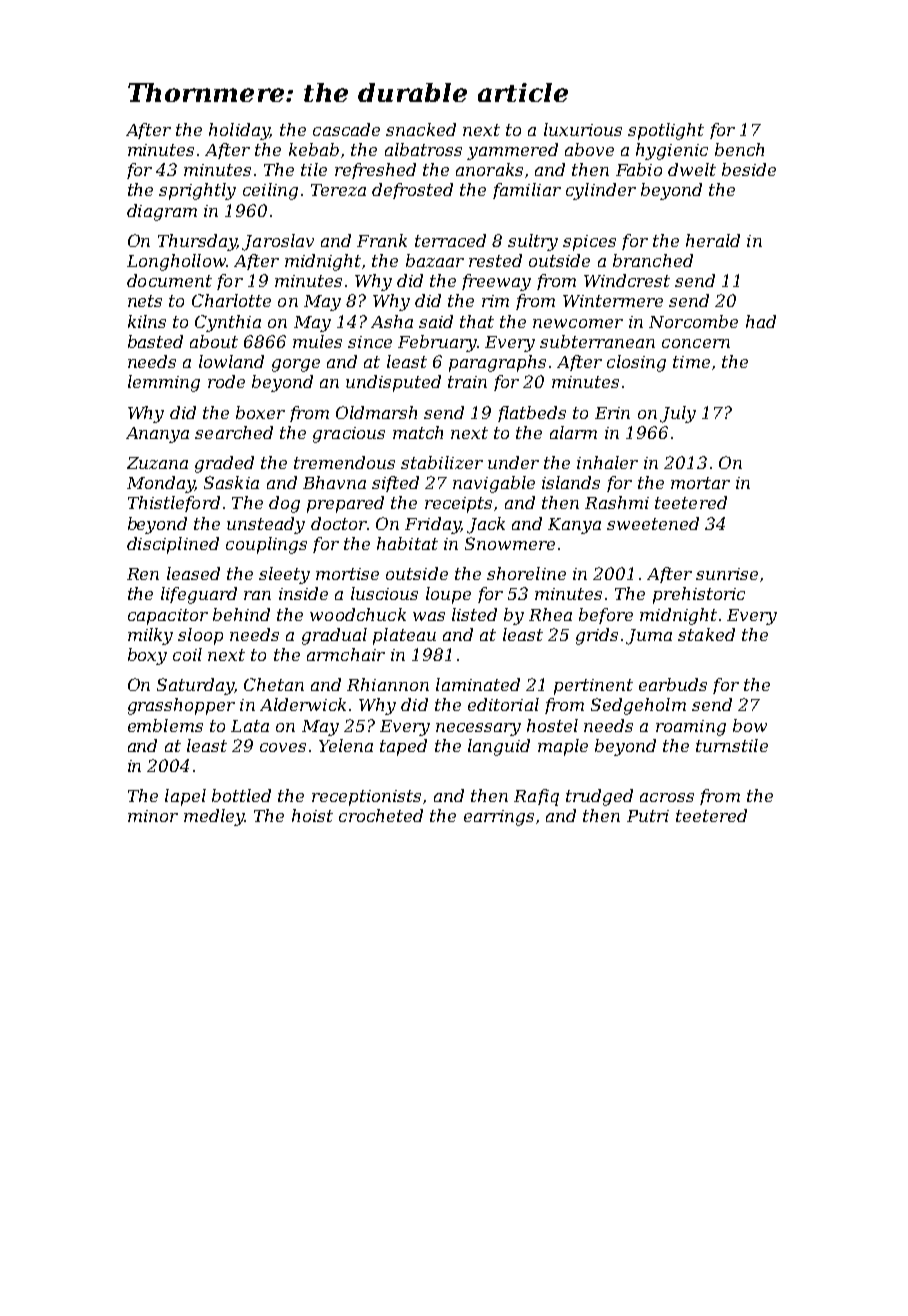 The width and height of the screenshot is (908, 1316). Describe the element at coordinates (727, 574) in the screenshot. I see `sunrise` at that location.
